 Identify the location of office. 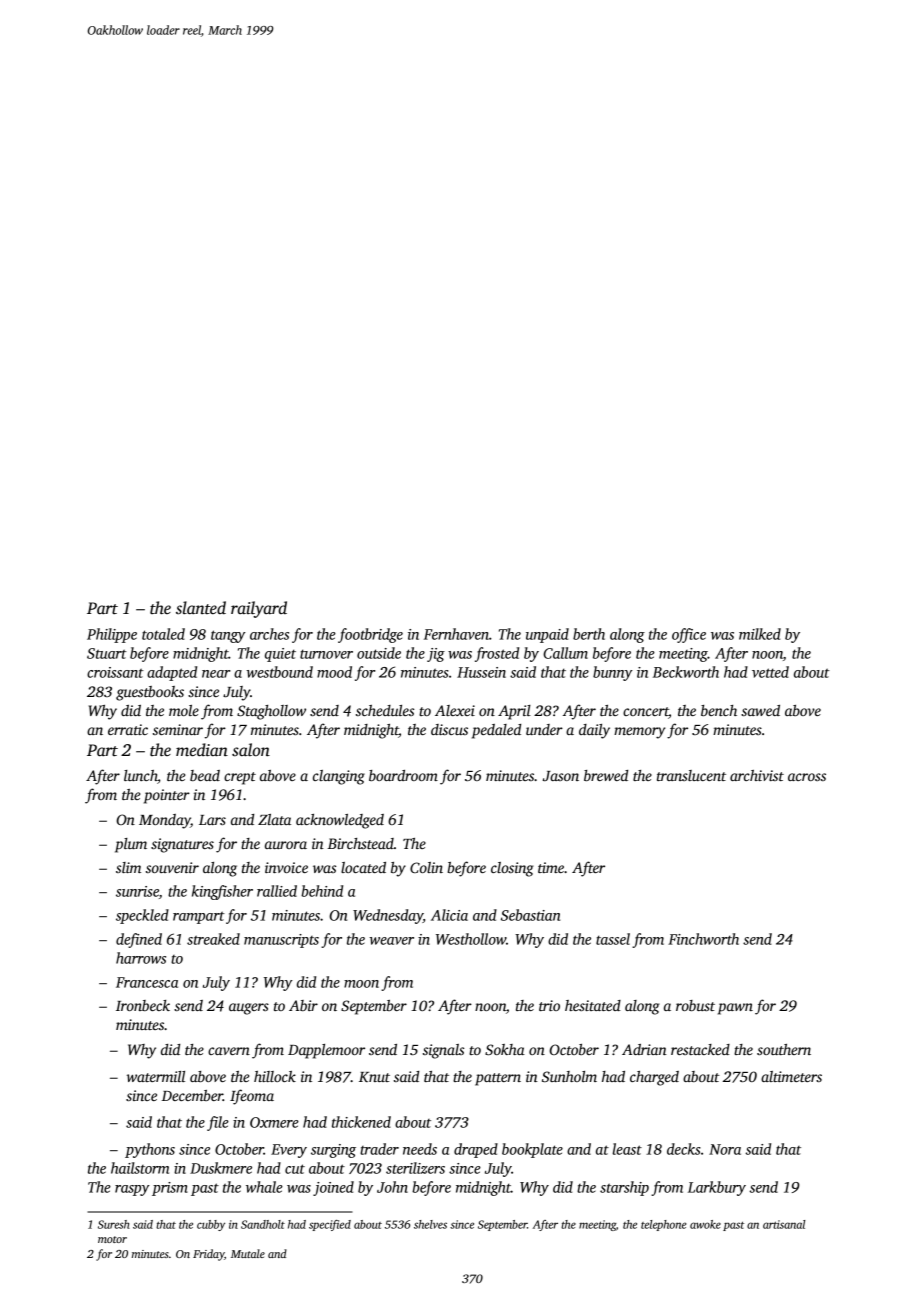
(689, 635).
